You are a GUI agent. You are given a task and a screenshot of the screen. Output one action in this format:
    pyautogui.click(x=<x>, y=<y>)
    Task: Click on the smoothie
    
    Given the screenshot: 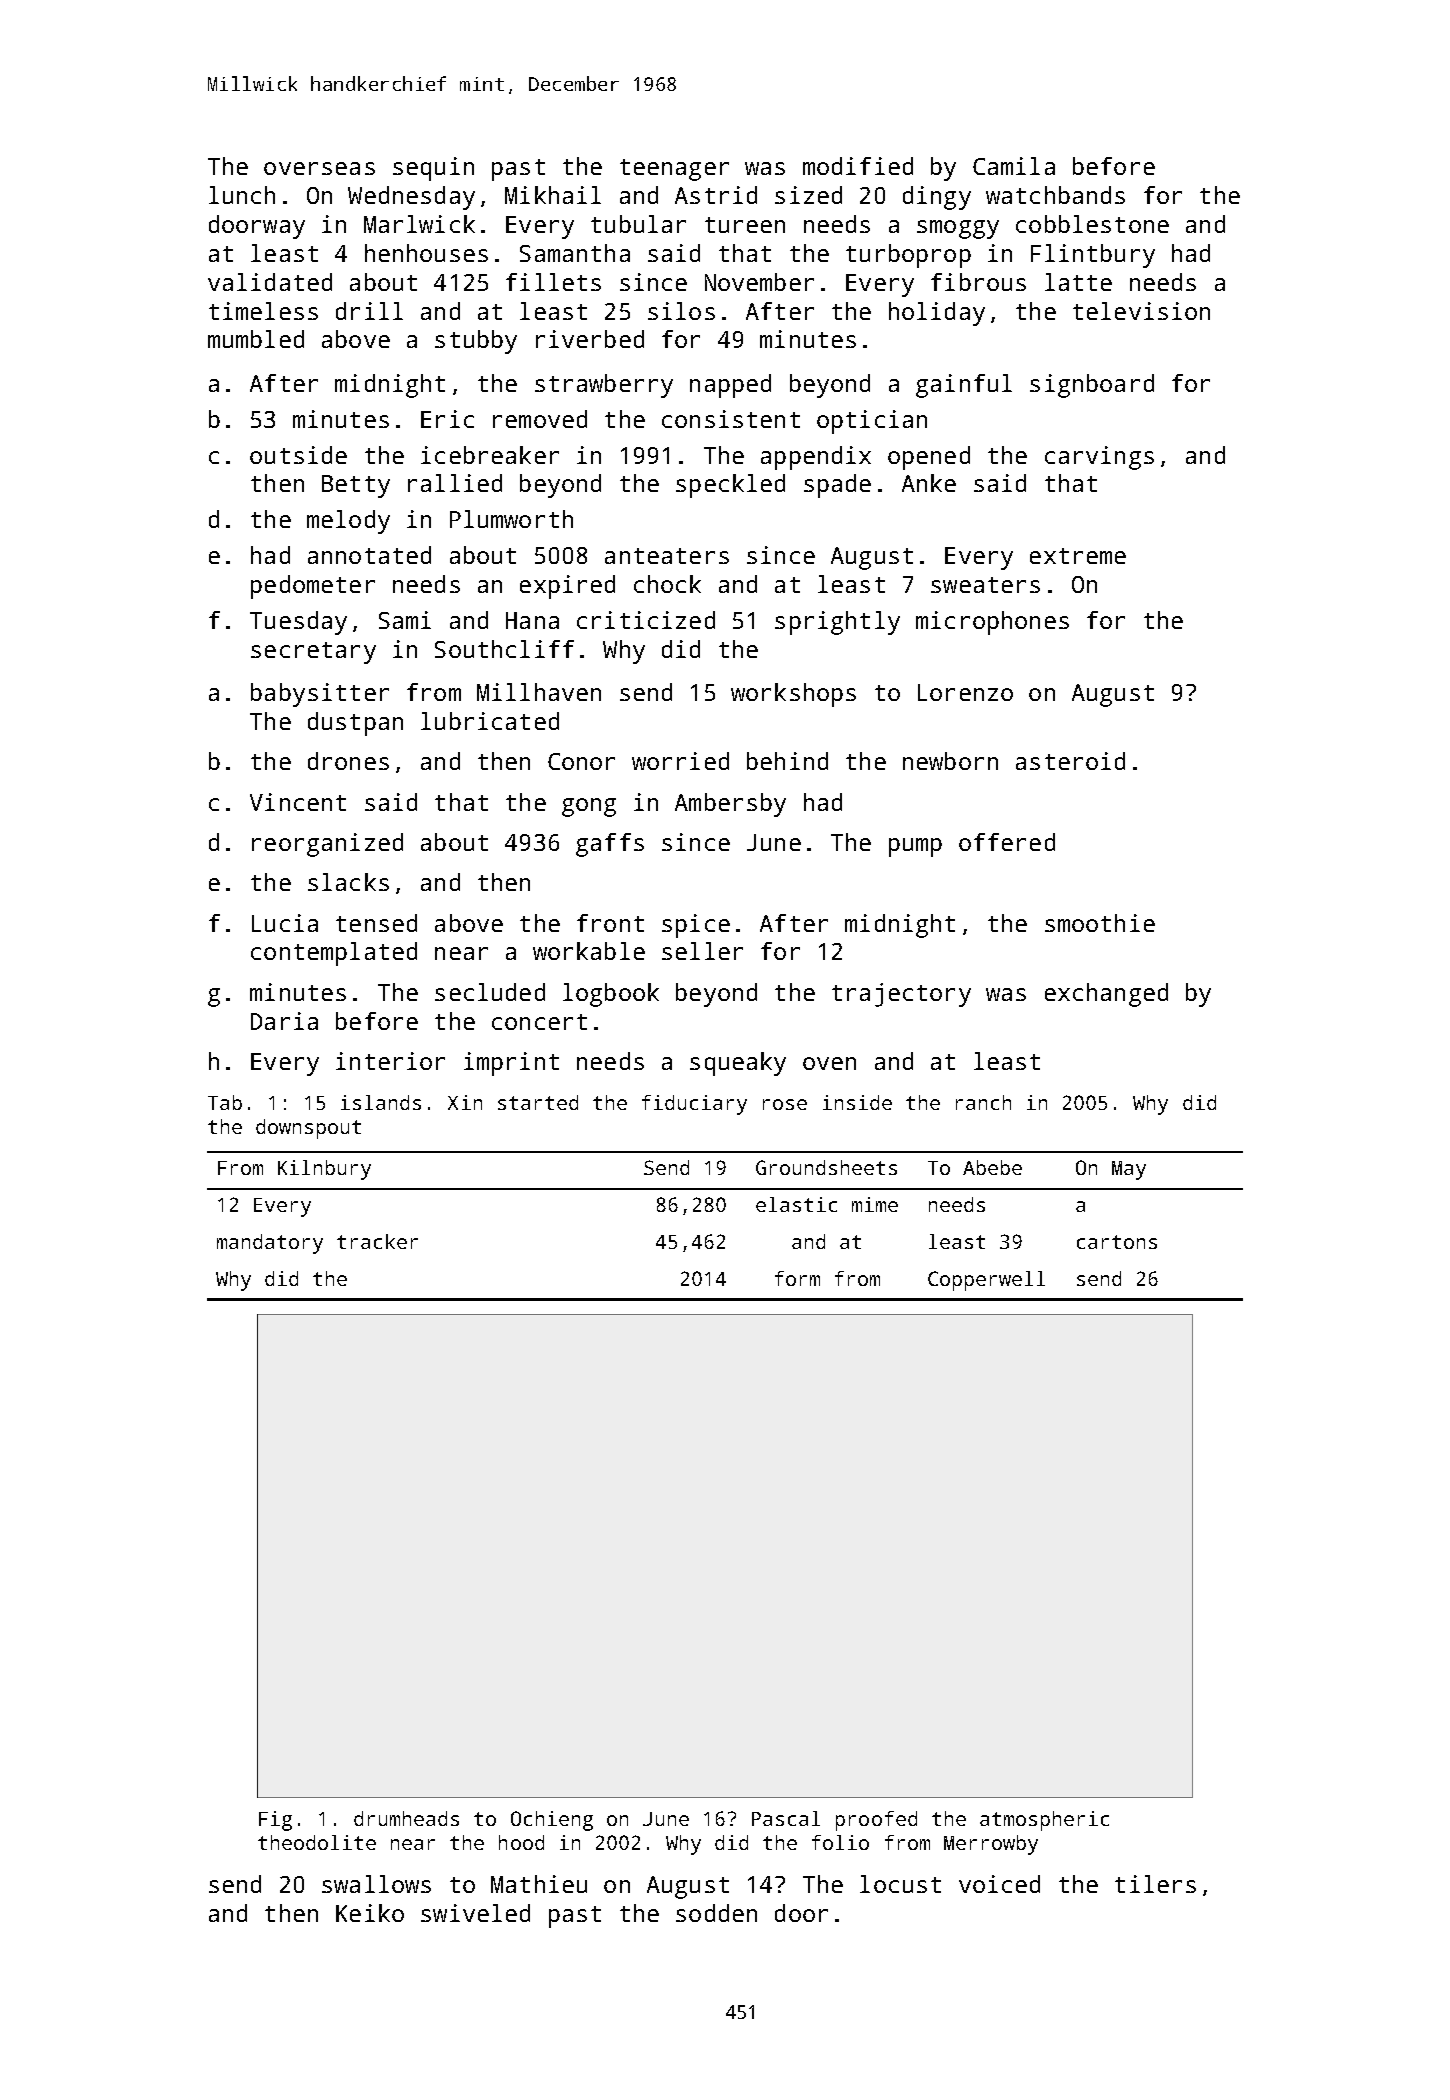 What is the action you would take?
    pyautogui.click(x=1100, y=923)
